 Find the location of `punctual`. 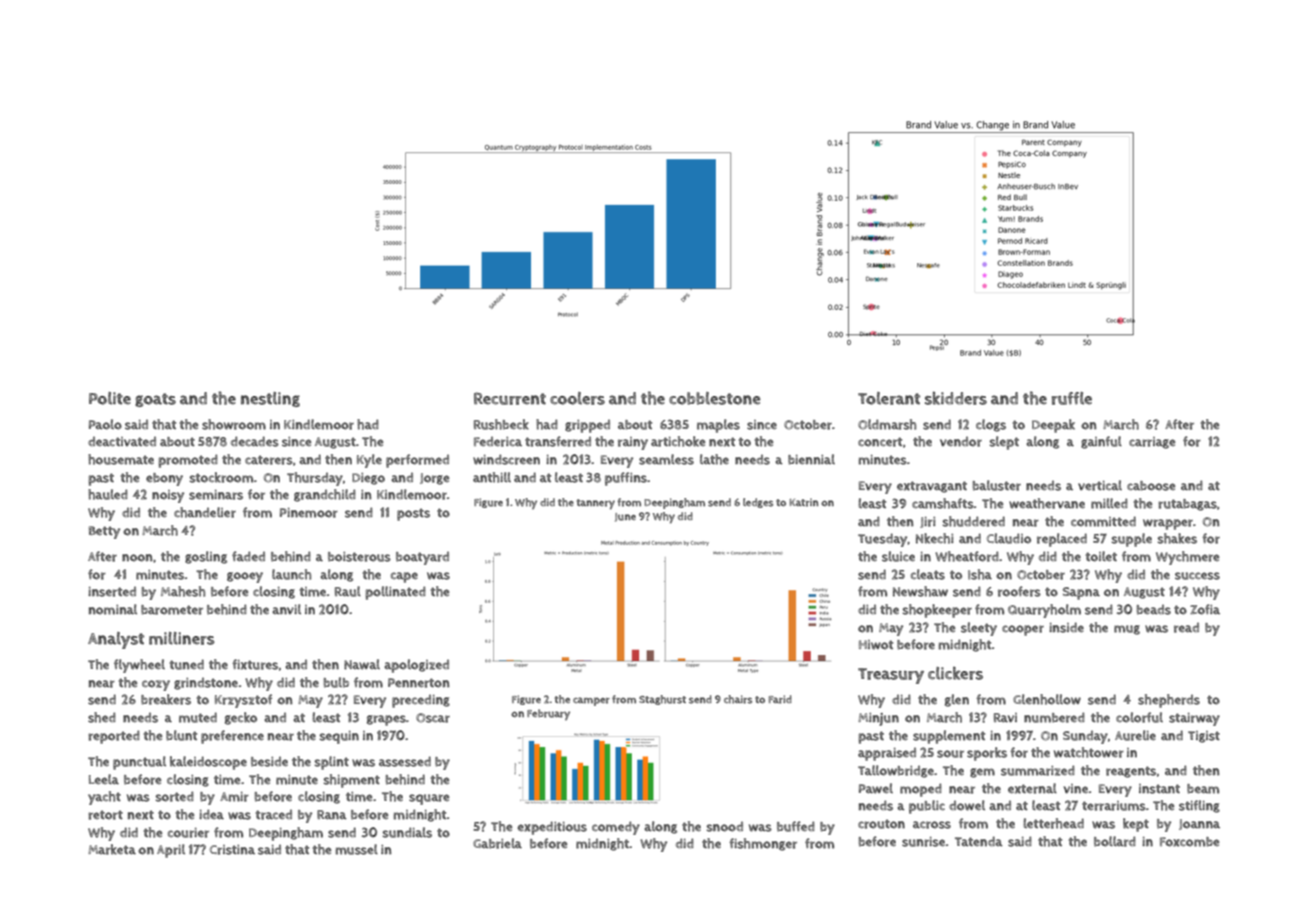

punctual is located at coordinates (139, 763).
